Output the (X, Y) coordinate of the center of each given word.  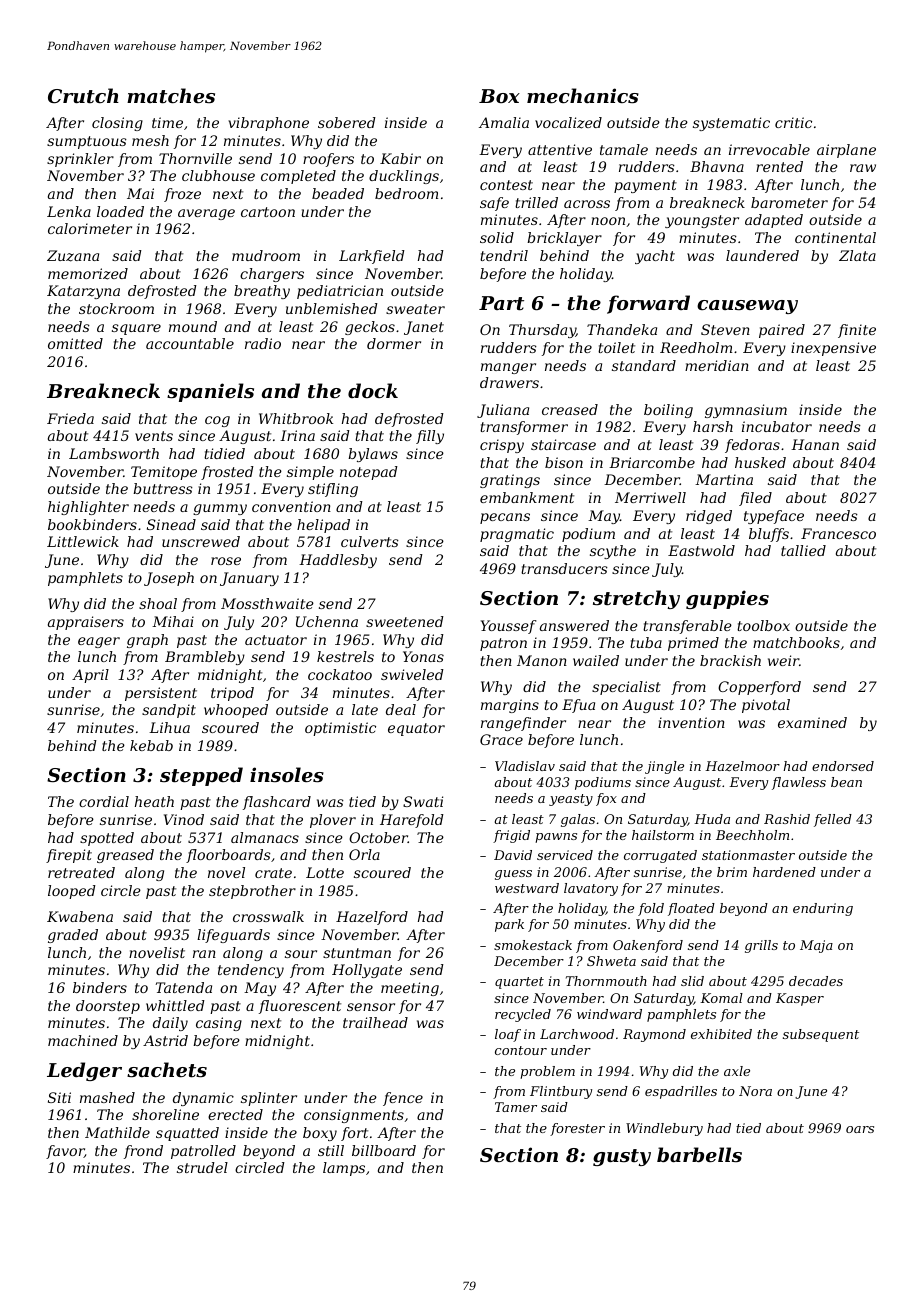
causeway (747, 307)
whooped (236, 711)
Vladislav (525, 766)
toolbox (763, 625)
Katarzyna (83, 292)
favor (65, 1152)
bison (564, 462)
